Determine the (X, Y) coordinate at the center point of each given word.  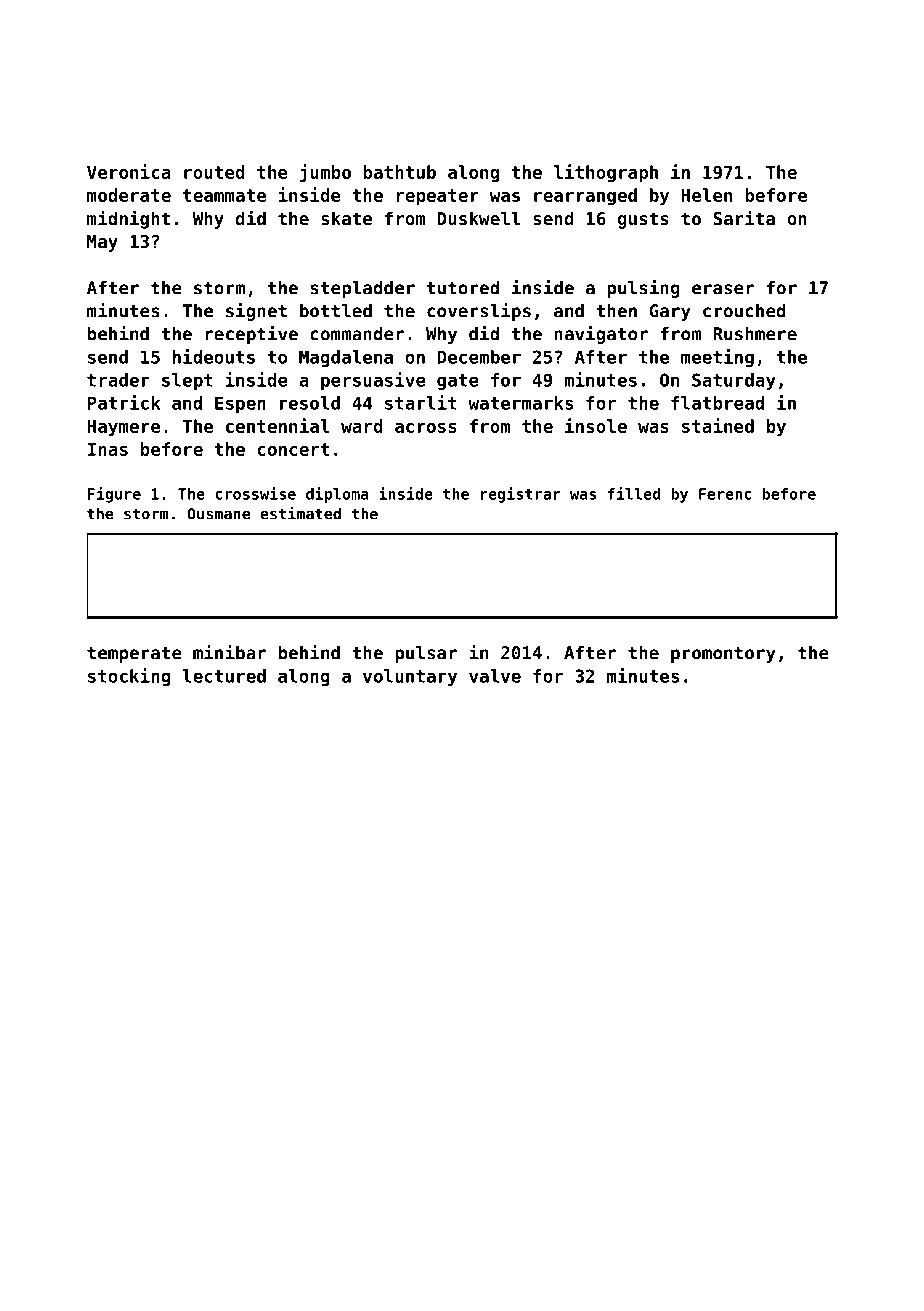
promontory (723, 655)
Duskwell (478, 218)
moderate (129, 195)
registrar (521, 495)
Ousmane (218, 514)
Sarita (744, 217)
